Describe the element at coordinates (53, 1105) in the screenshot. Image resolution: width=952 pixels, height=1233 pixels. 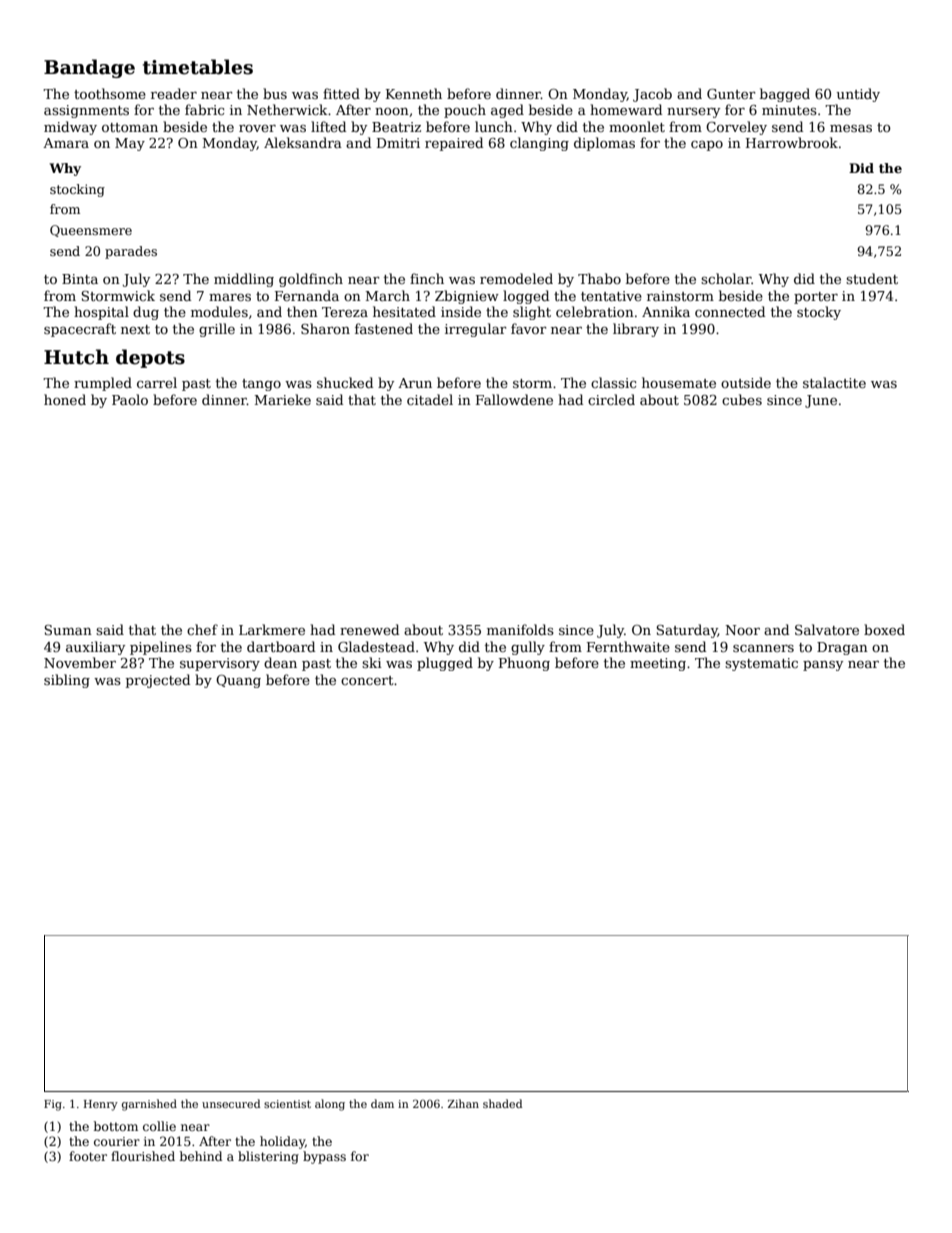
I see `Fig` at that location.
